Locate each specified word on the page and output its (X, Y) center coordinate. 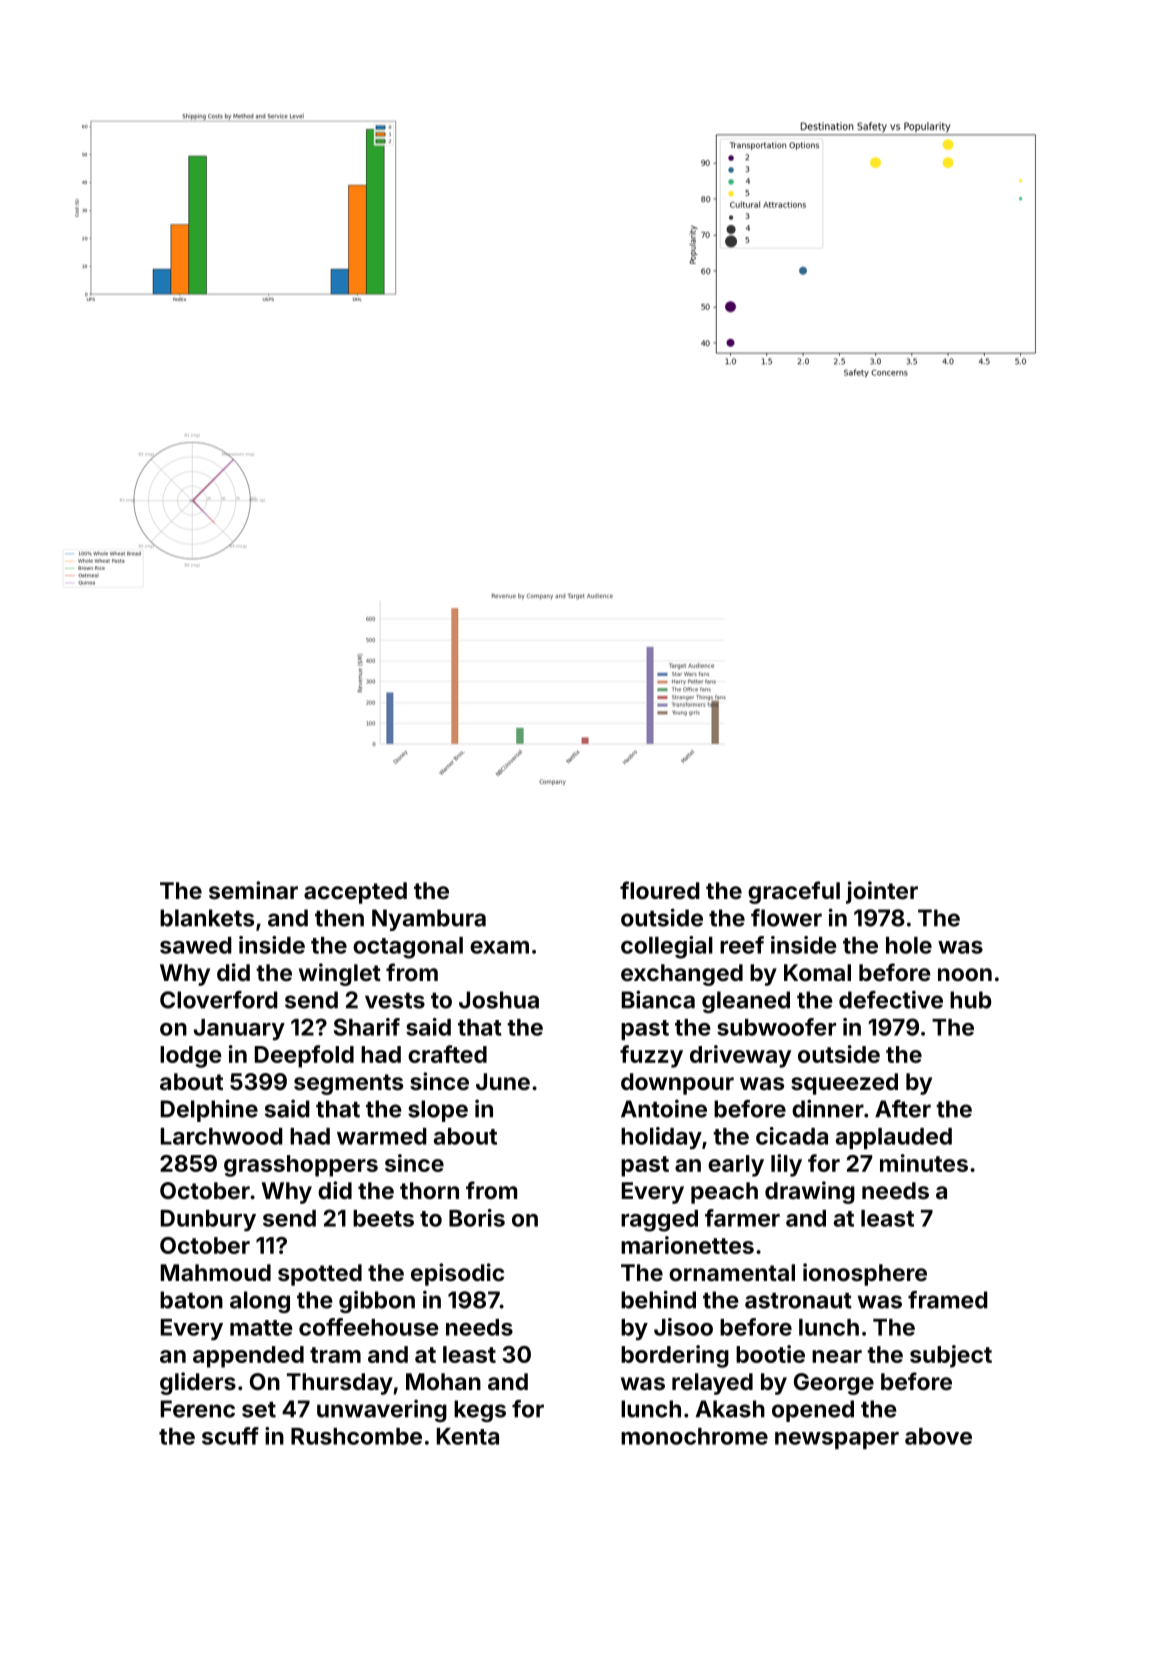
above (938, 1436)
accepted (355, 893)
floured (660, 890)
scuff (230, 1436)
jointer (882, 892)
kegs (480, 1411)
